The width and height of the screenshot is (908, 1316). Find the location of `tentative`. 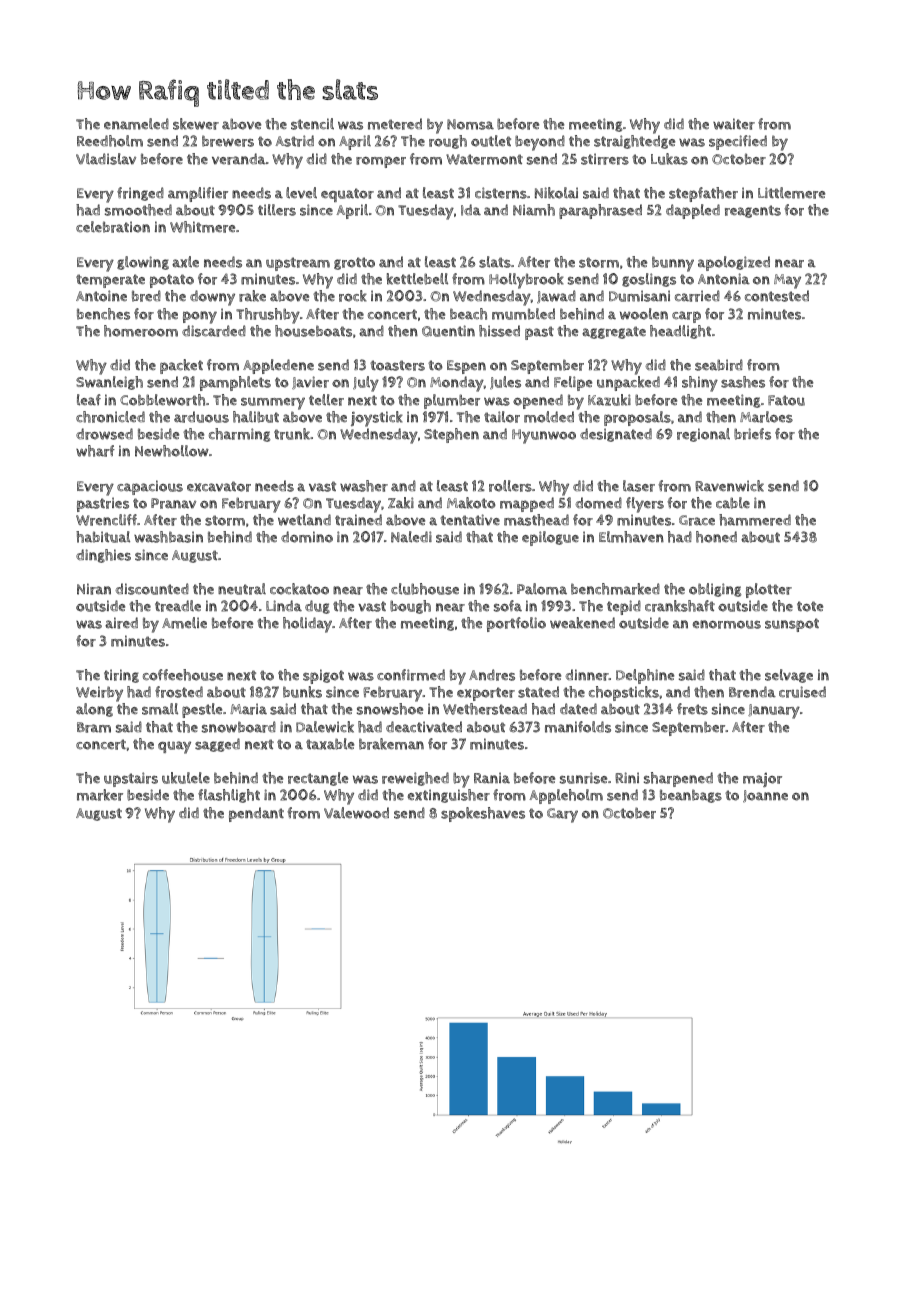

tentative is located at coordinates (470, 520).
